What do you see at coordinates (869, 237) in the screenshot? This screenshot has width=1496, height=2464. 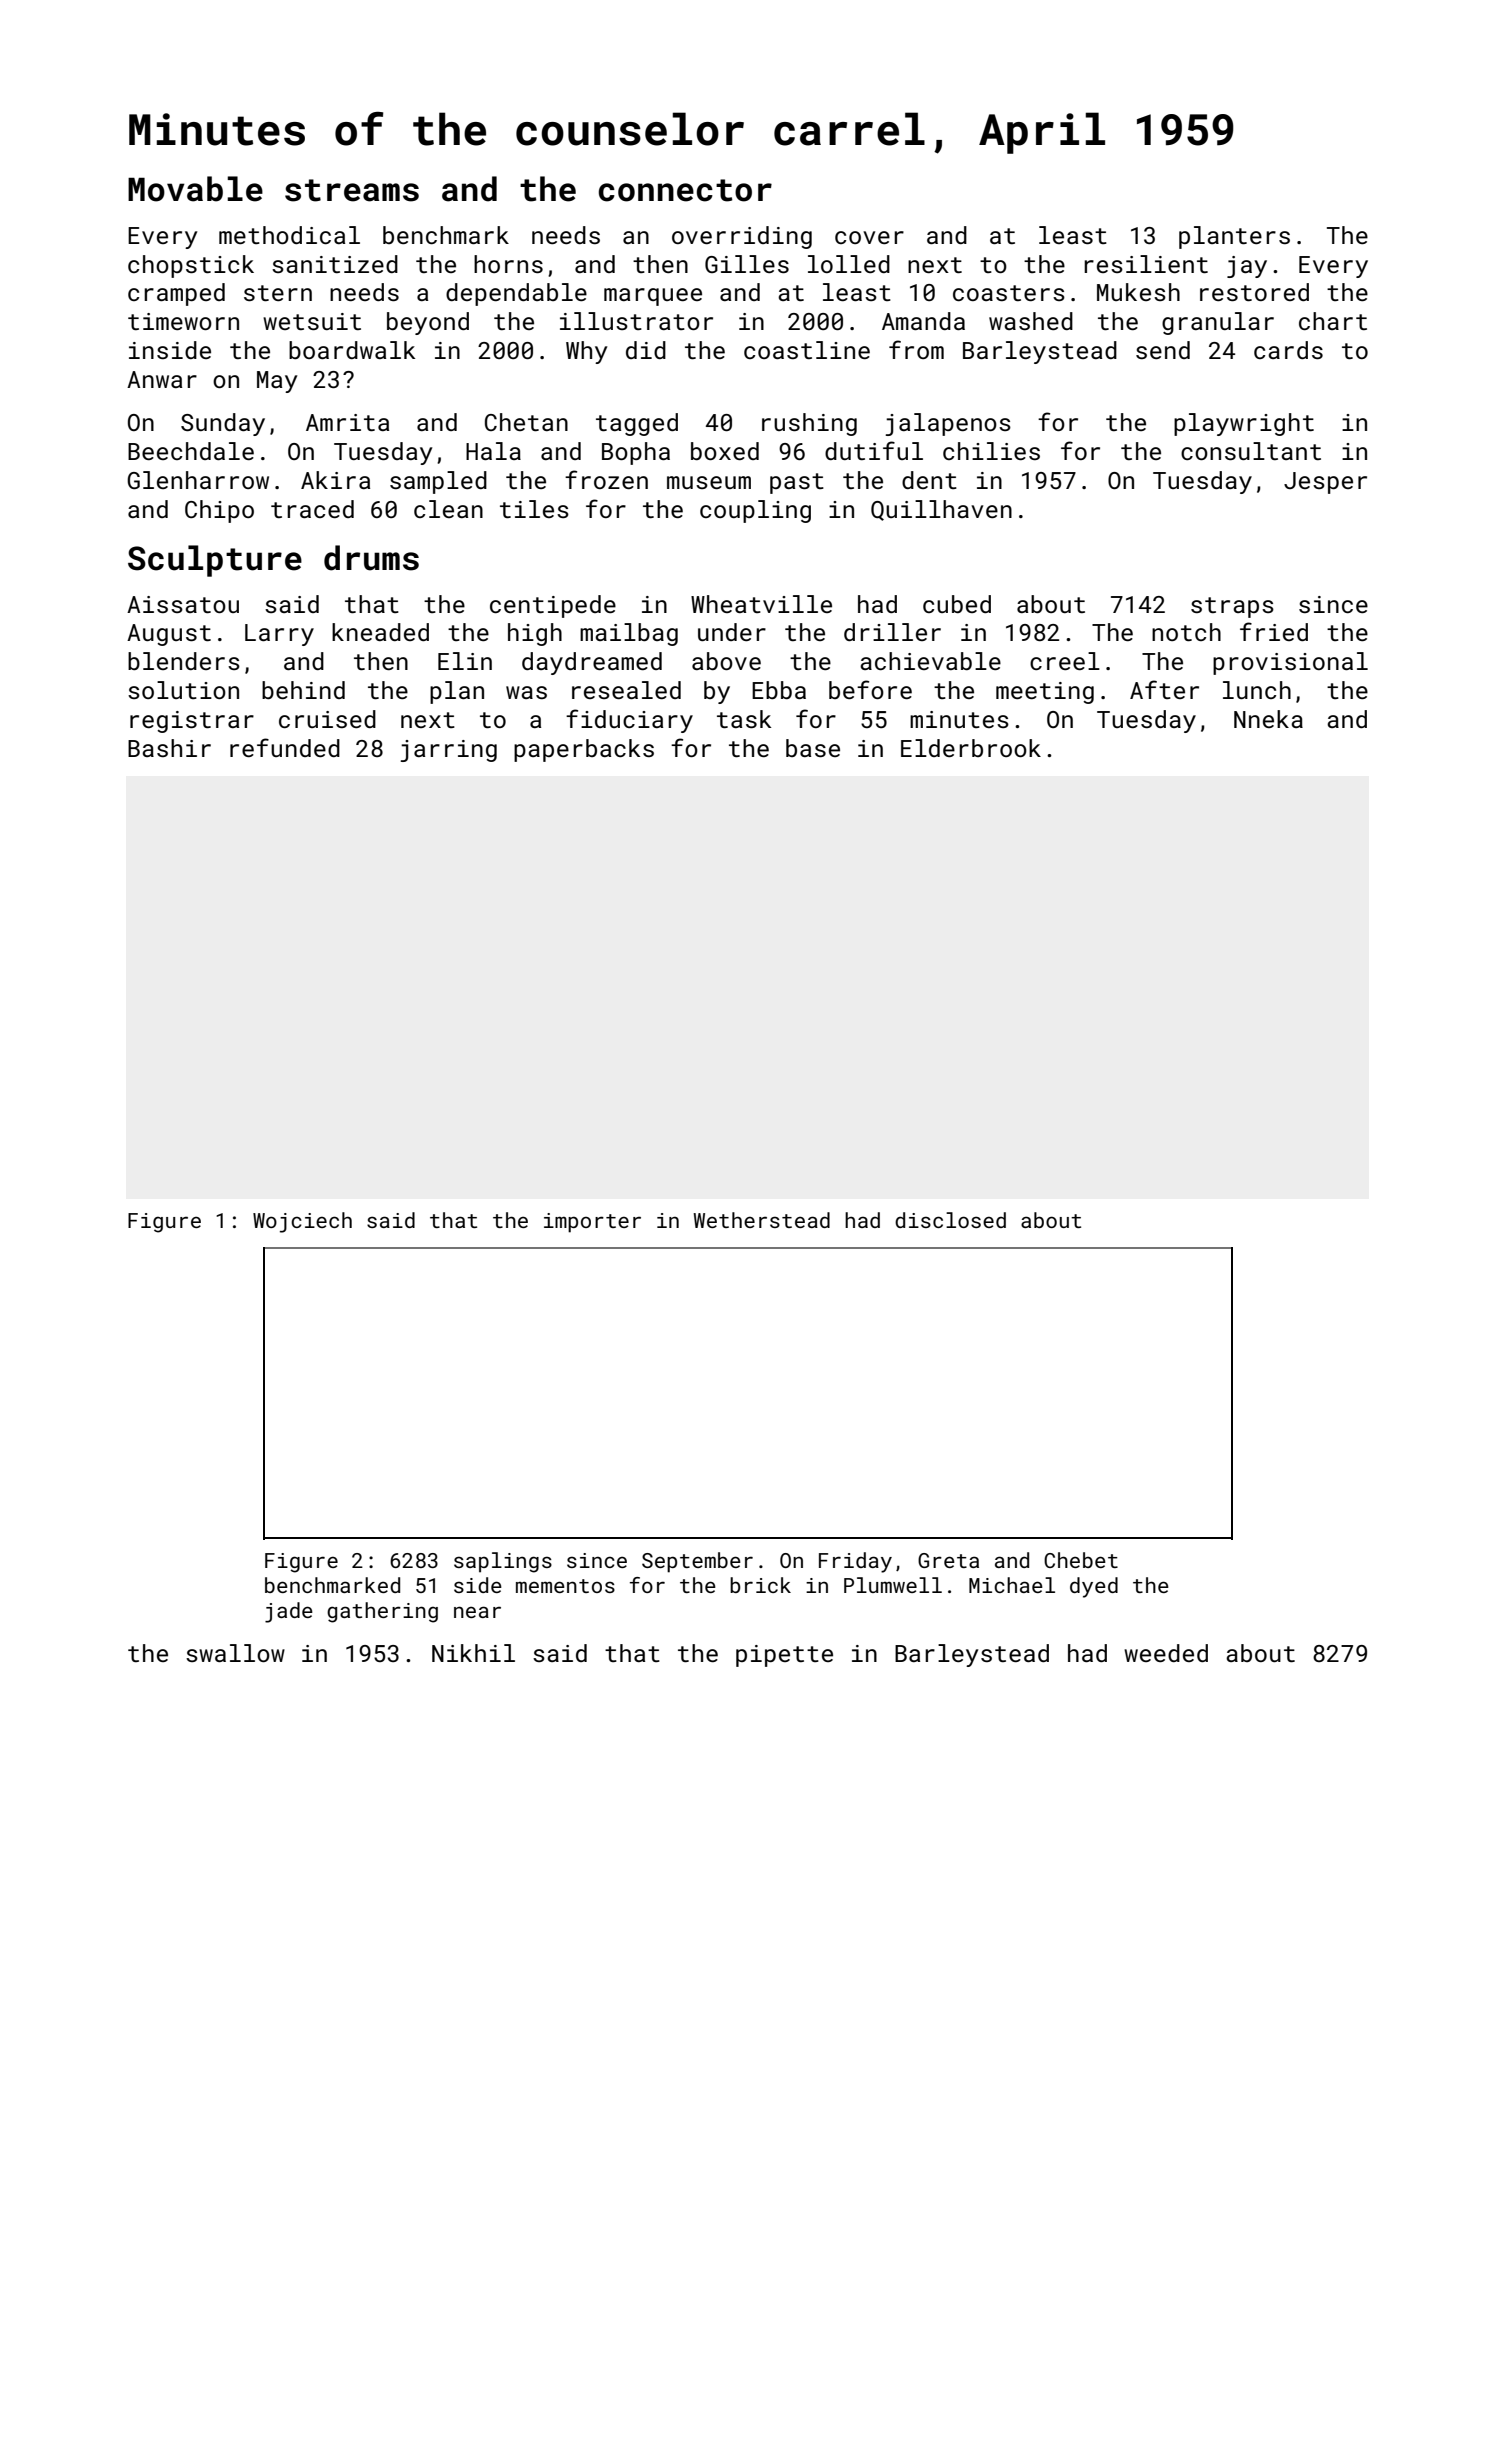 I see `cover` at bounding box center [869, 237].
